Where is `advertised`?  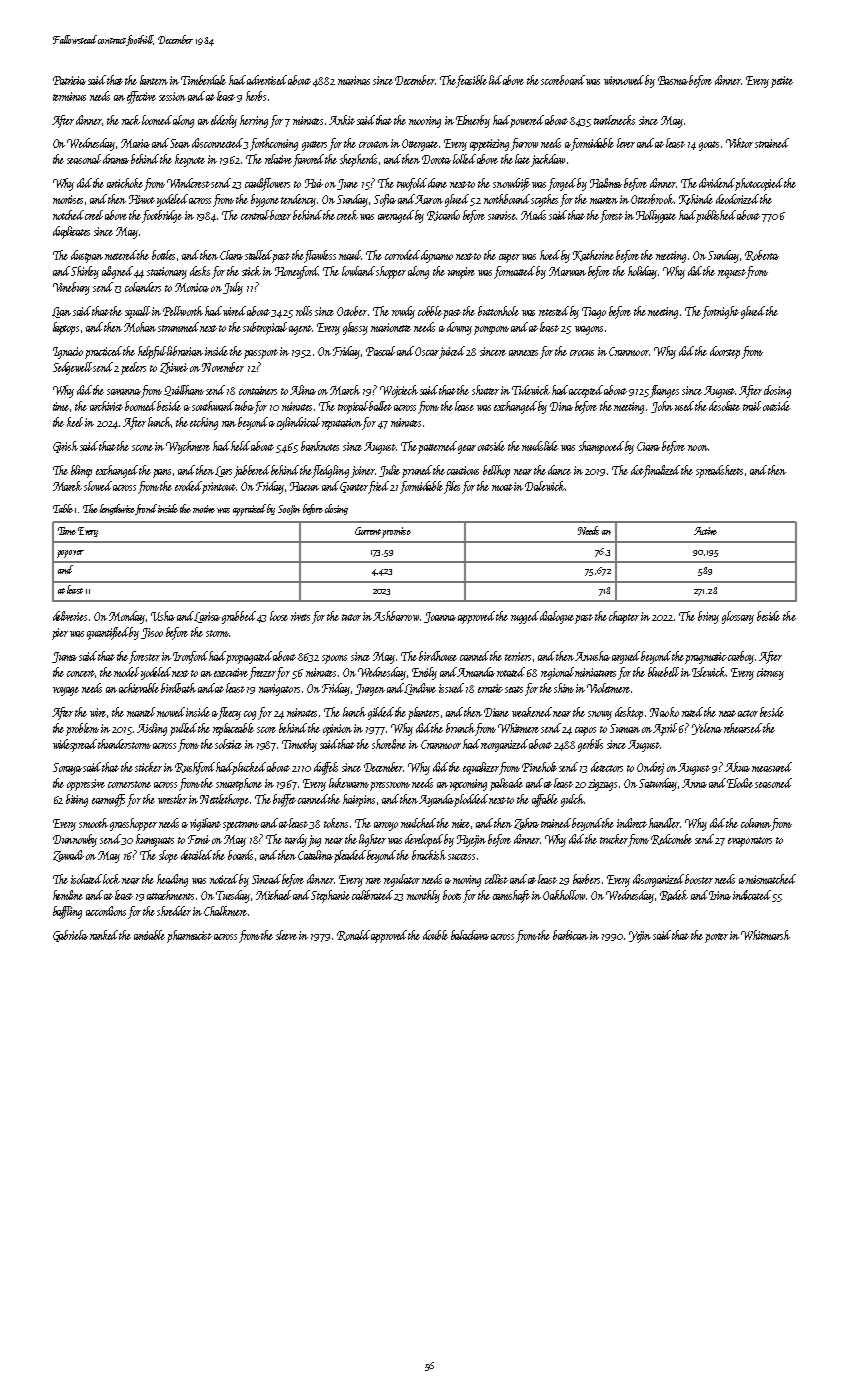 advertised is located at coordinates (268, 80).
